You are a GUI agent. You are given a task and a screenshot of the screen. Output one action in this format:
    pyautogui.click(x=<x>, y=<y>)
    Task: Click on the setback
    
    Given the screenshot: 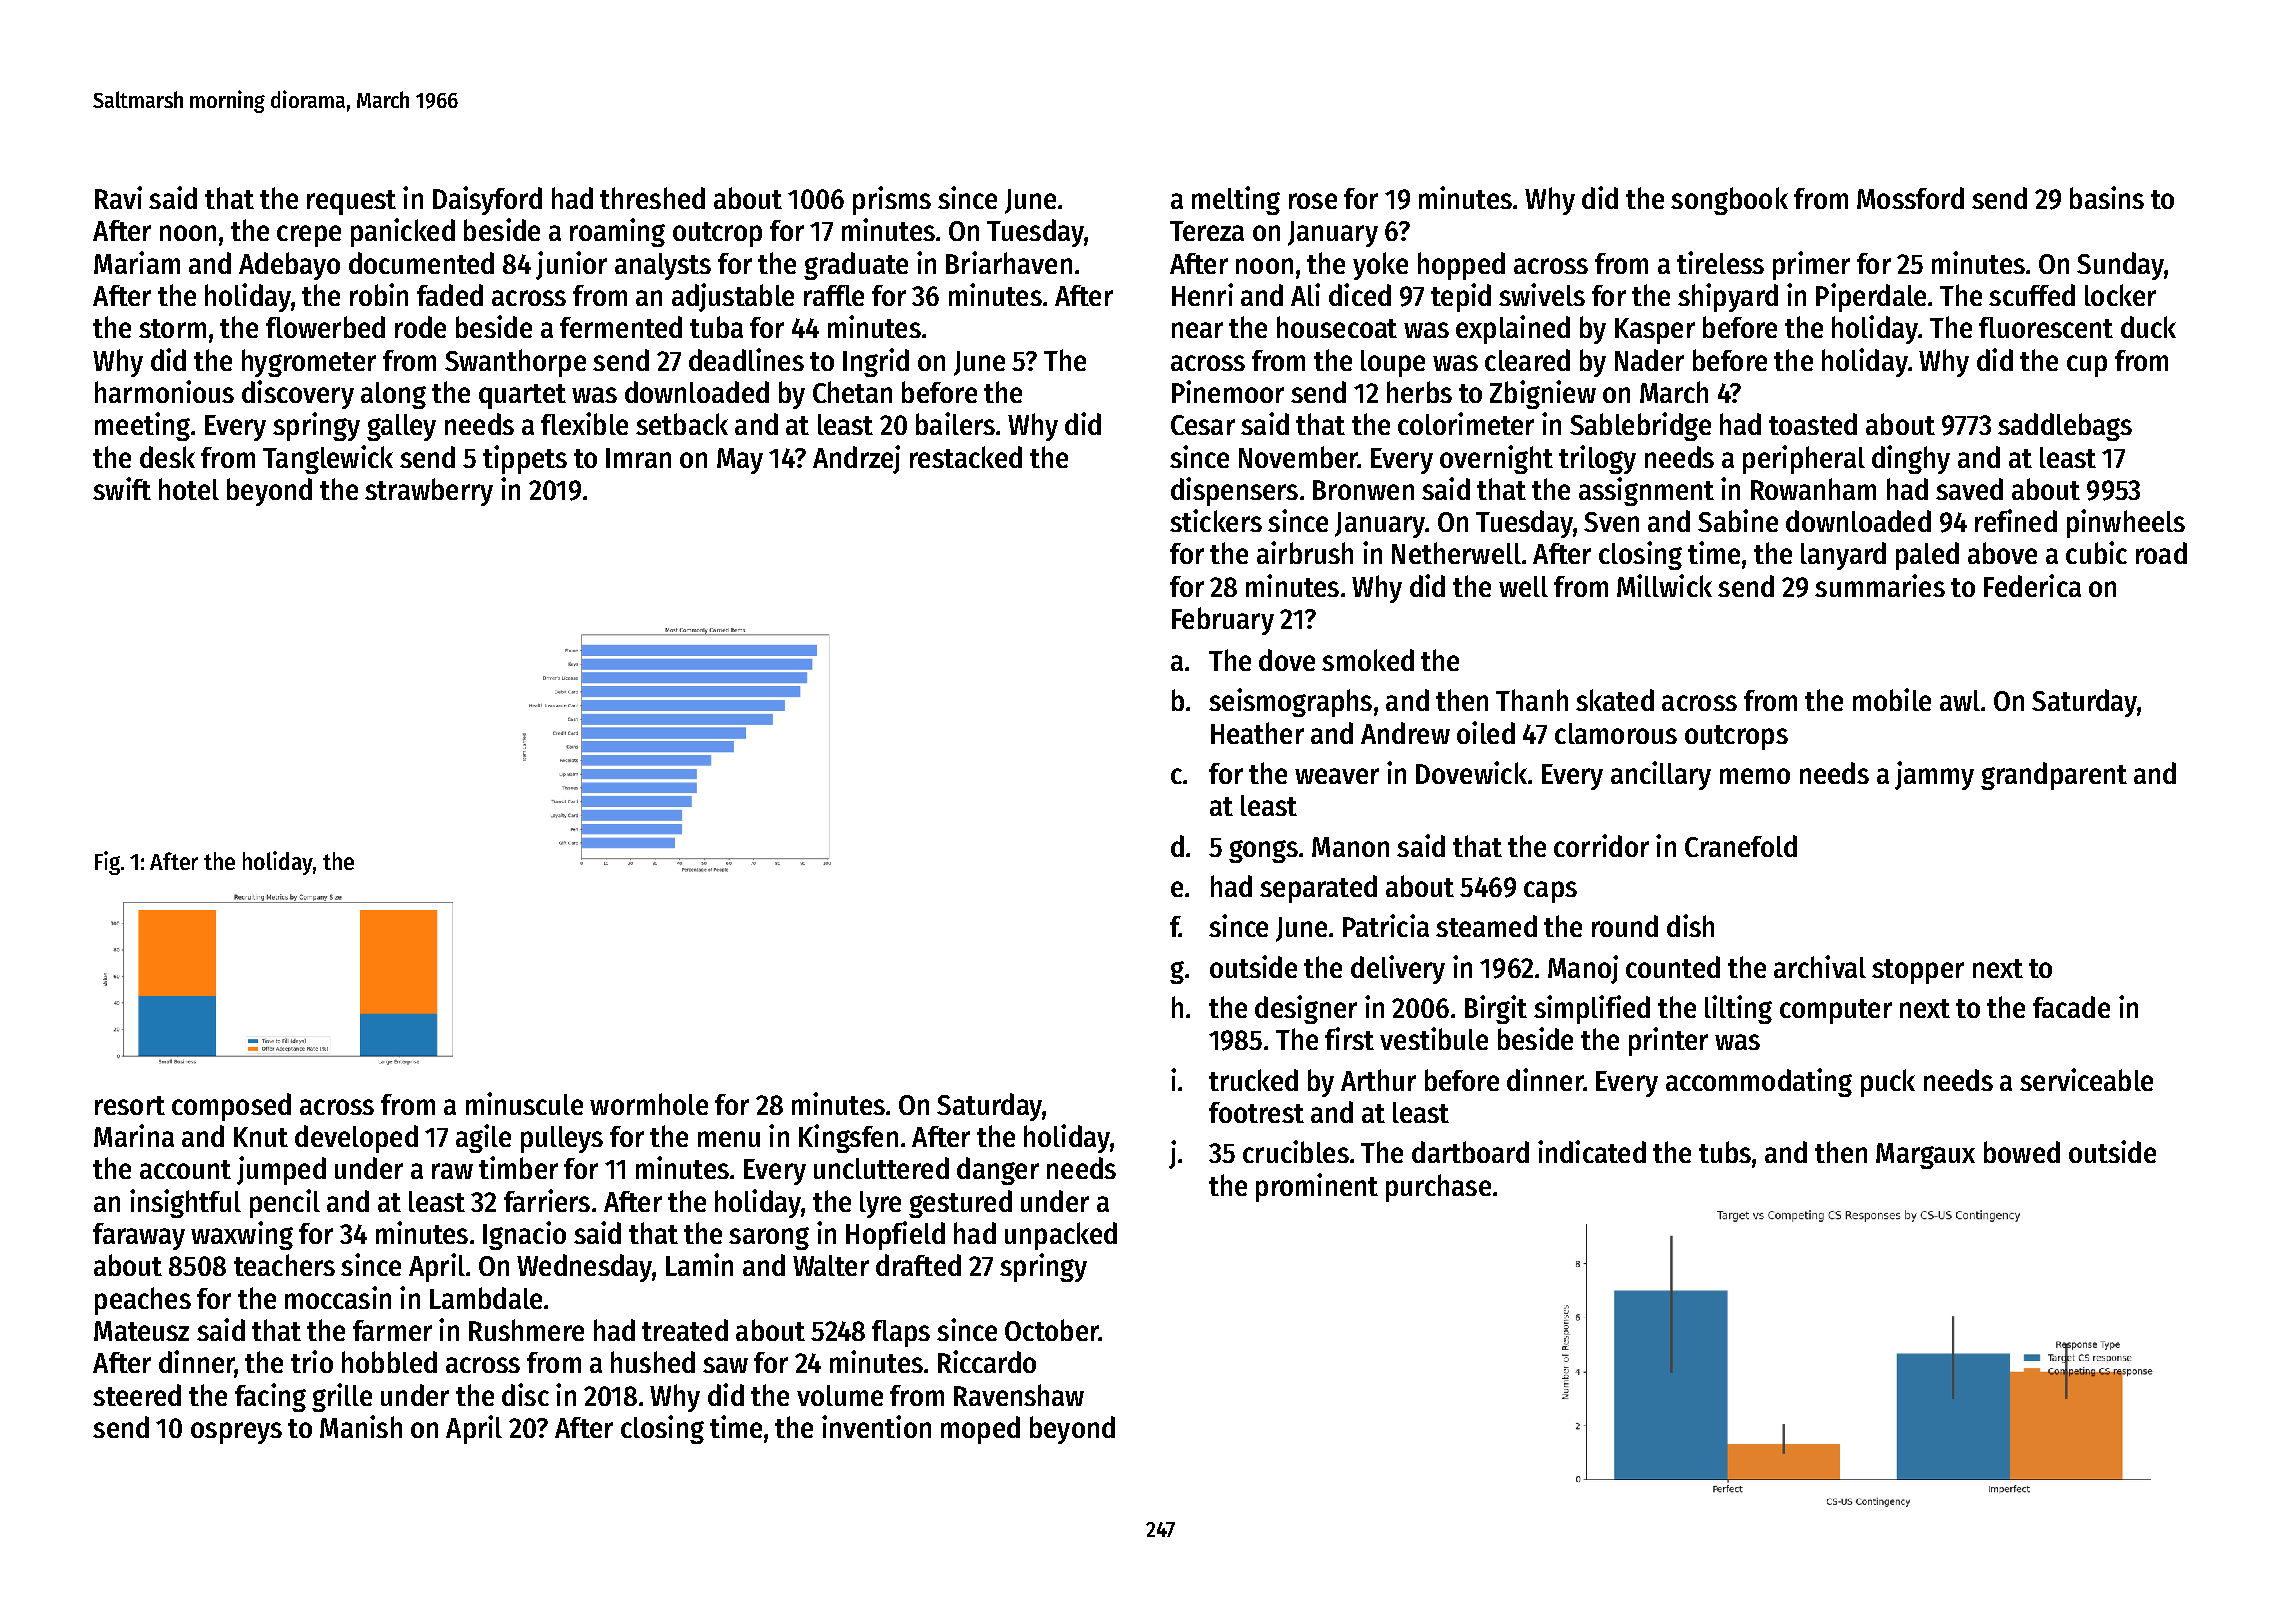 What is the action you would take?
    pyautogui.click(x=682, y=424)
